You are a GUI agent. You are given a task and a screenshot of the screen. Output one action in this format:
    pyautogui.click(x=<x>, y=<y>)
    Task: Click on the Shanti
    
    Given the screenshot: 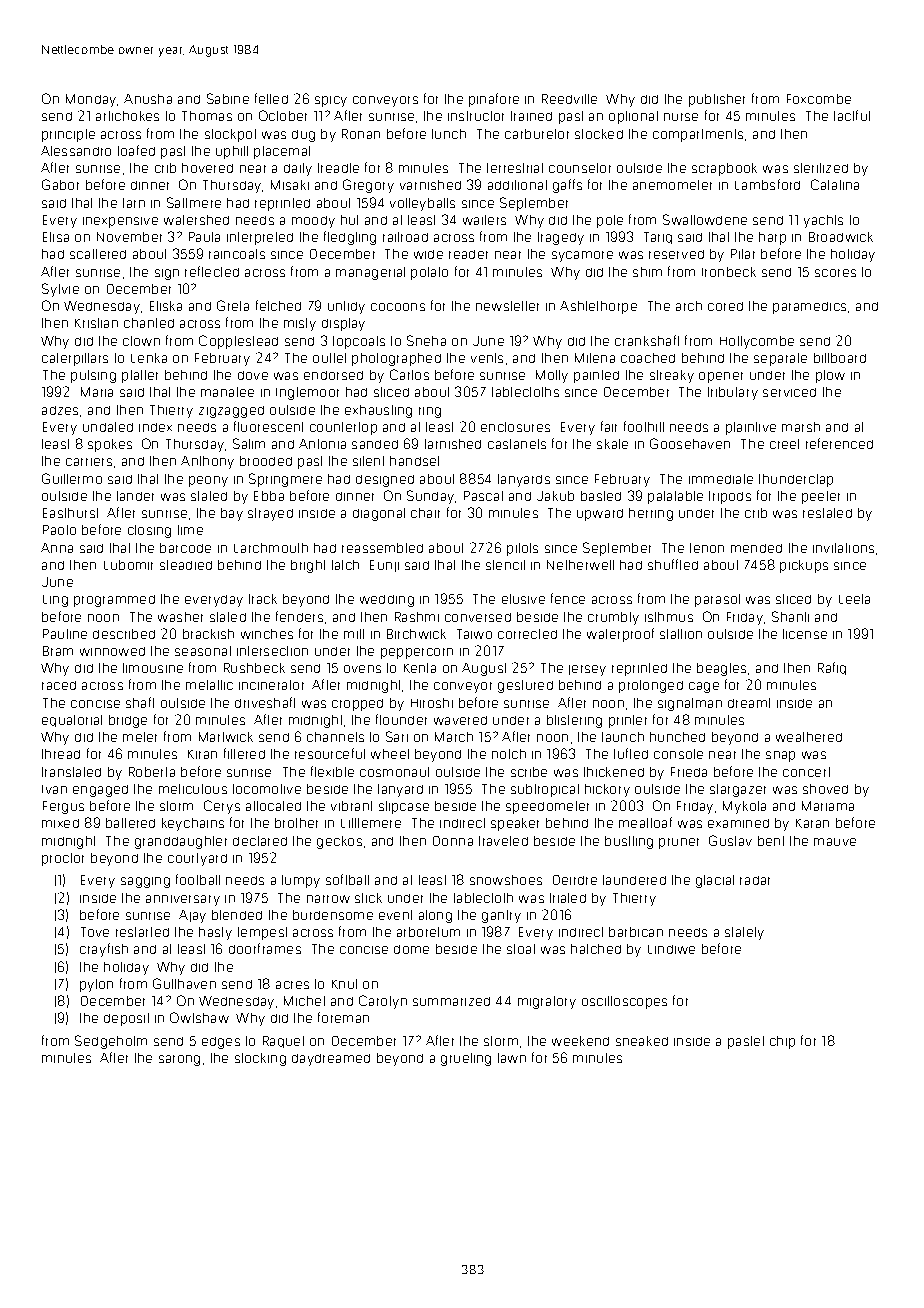 What is the action you would take?
    pyautogui.click(x=790, y=616)
